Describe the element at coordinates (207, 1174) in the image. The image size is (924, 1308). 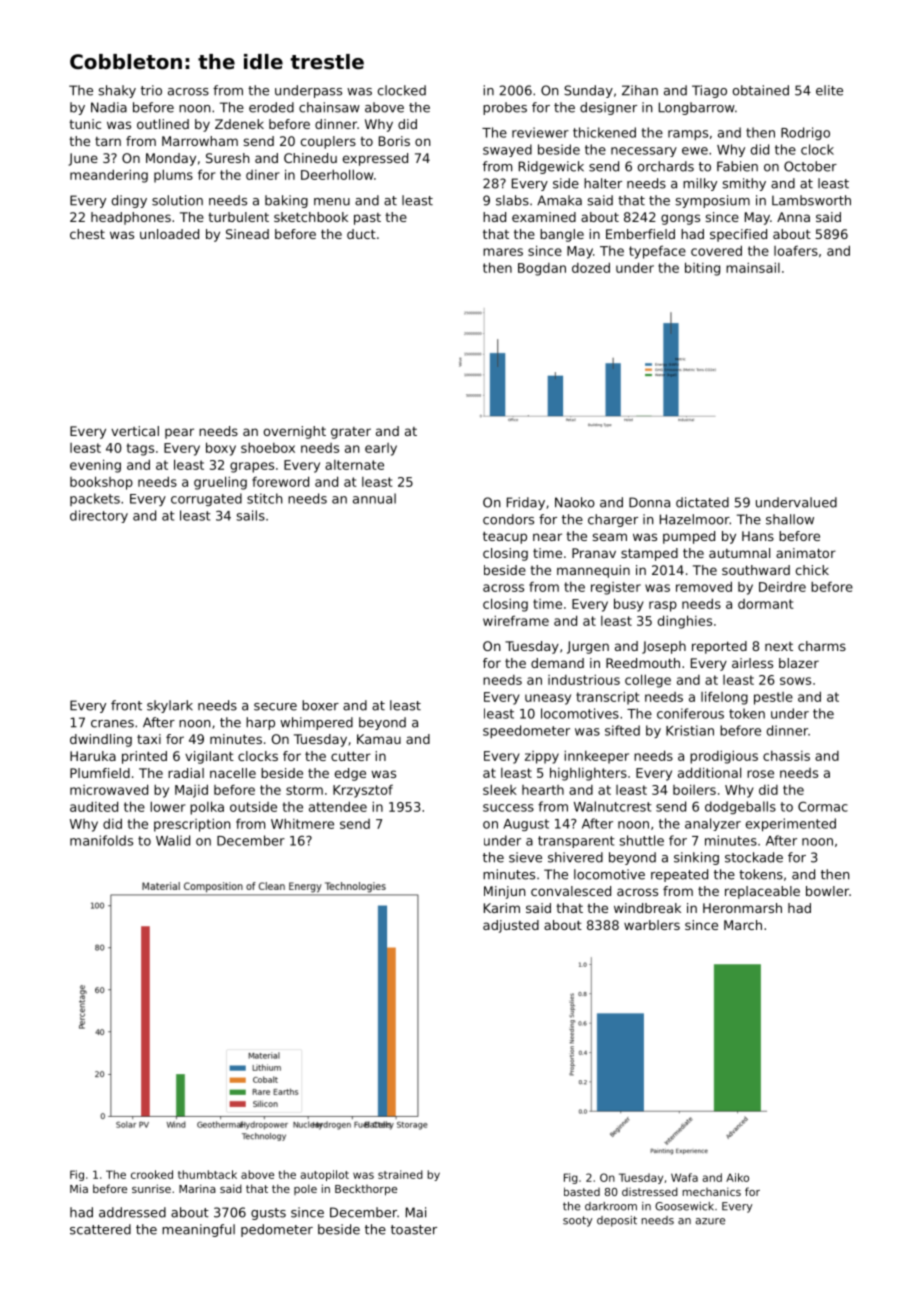
I see `thumbtack` at that location.
